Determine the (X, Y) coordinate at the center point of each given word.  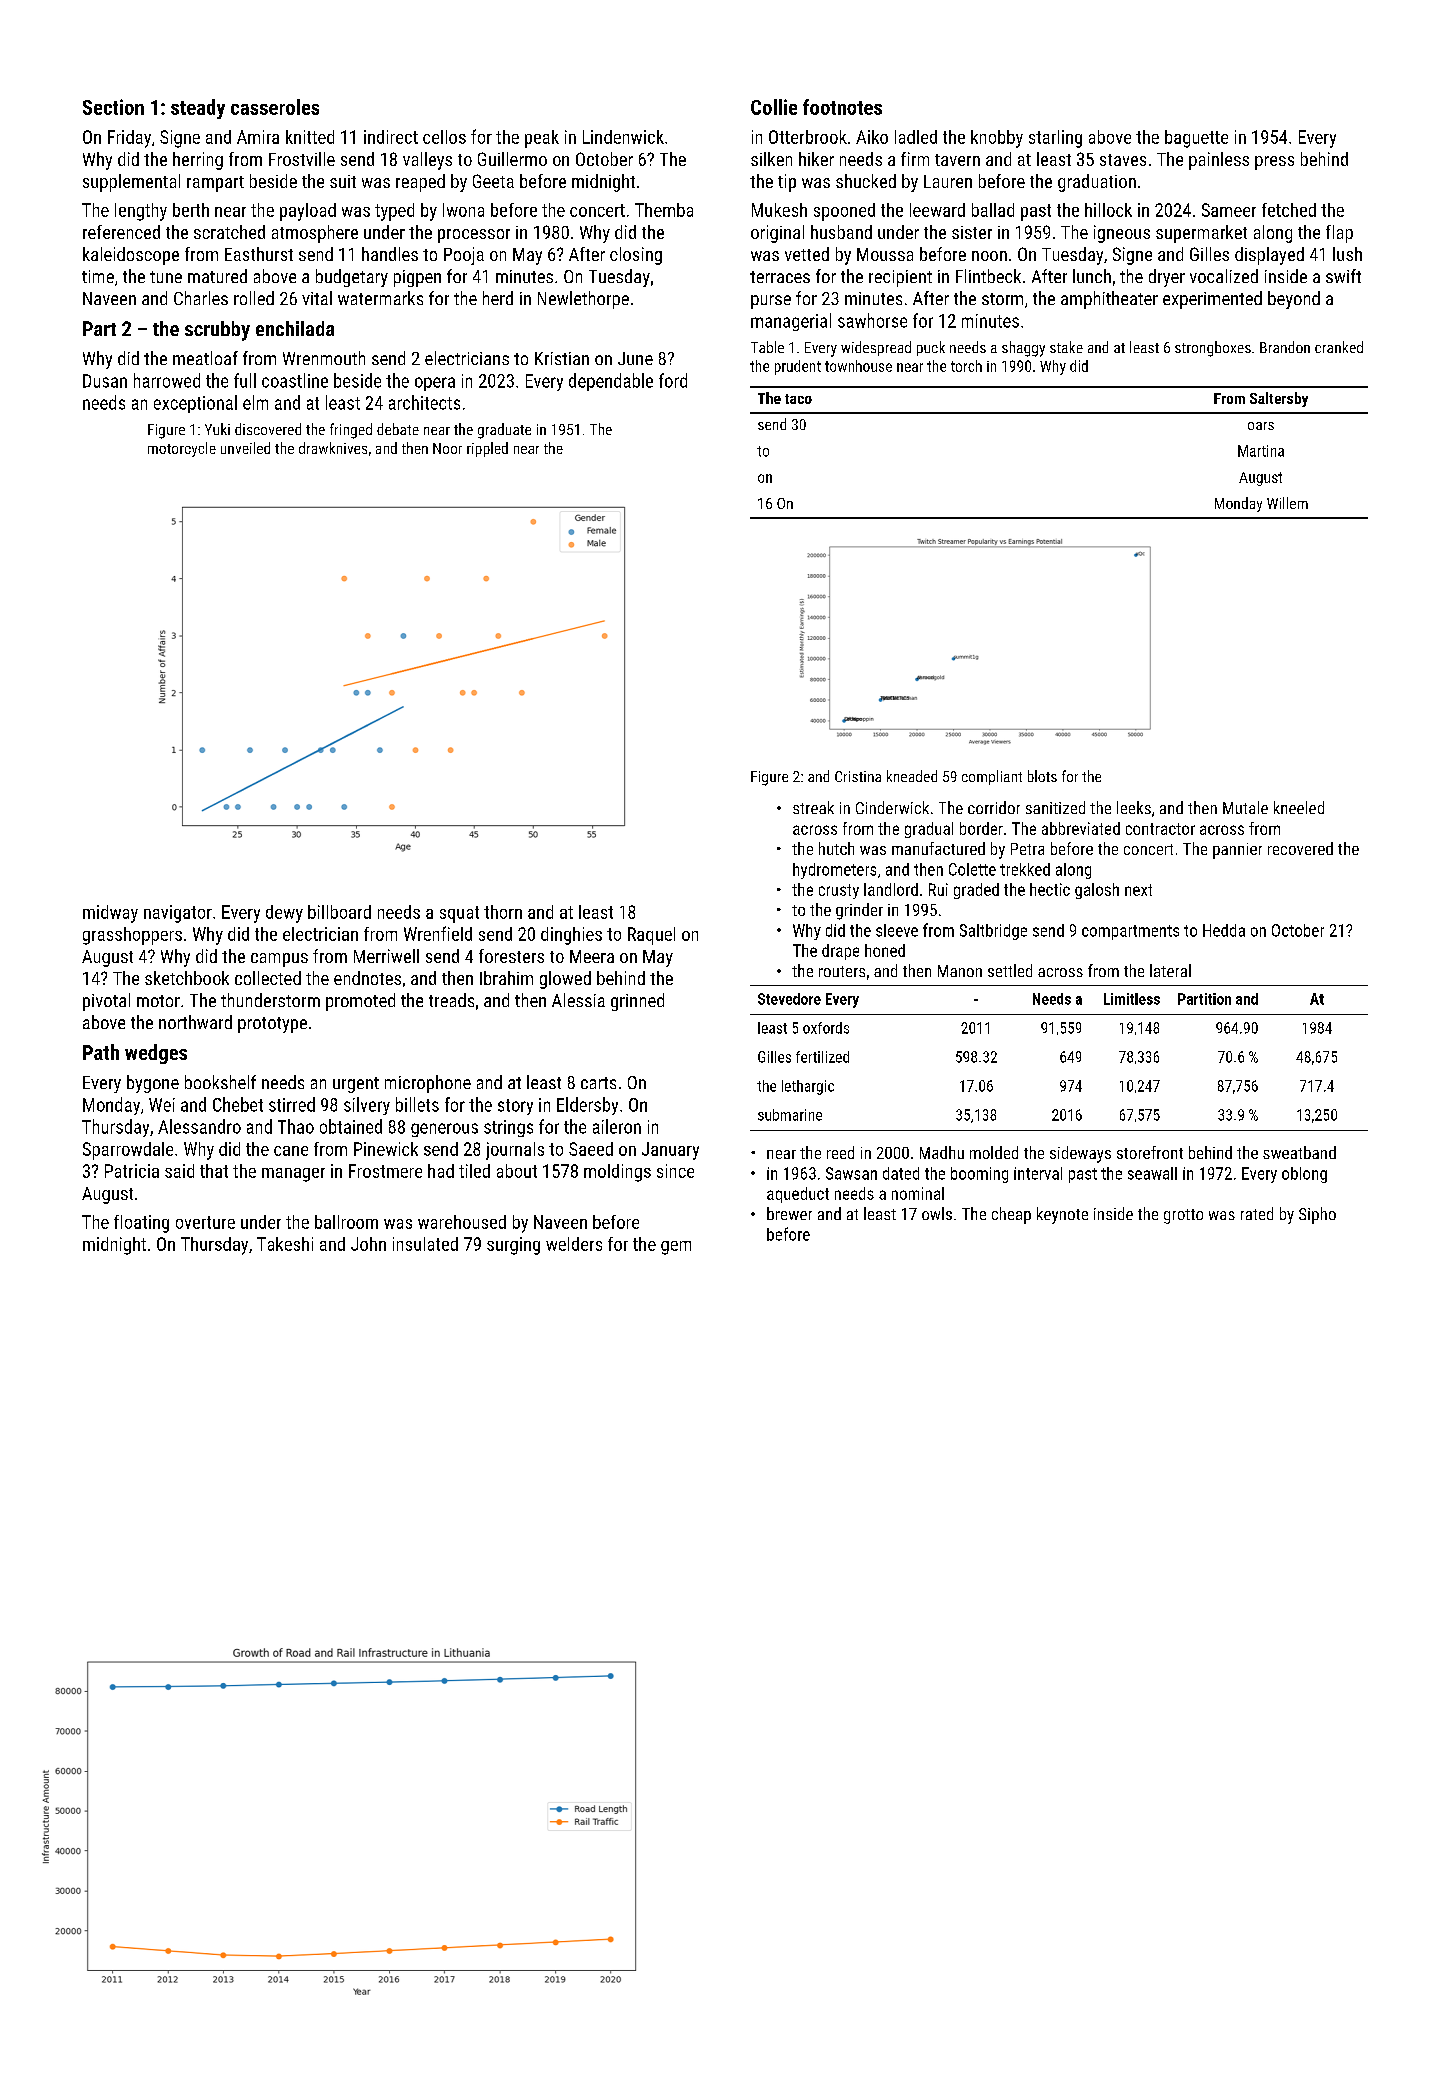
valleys (427, 161)
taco (798, 399)
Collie (774, 107)
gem (676, 1248)
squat (459, 914)
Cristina (858, 776)
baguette (1196, 139)
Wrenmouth (324, 358)
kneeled (1299, 807)
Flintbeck (988, 276)
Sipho (1317, 1215)
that (214, 1171)
